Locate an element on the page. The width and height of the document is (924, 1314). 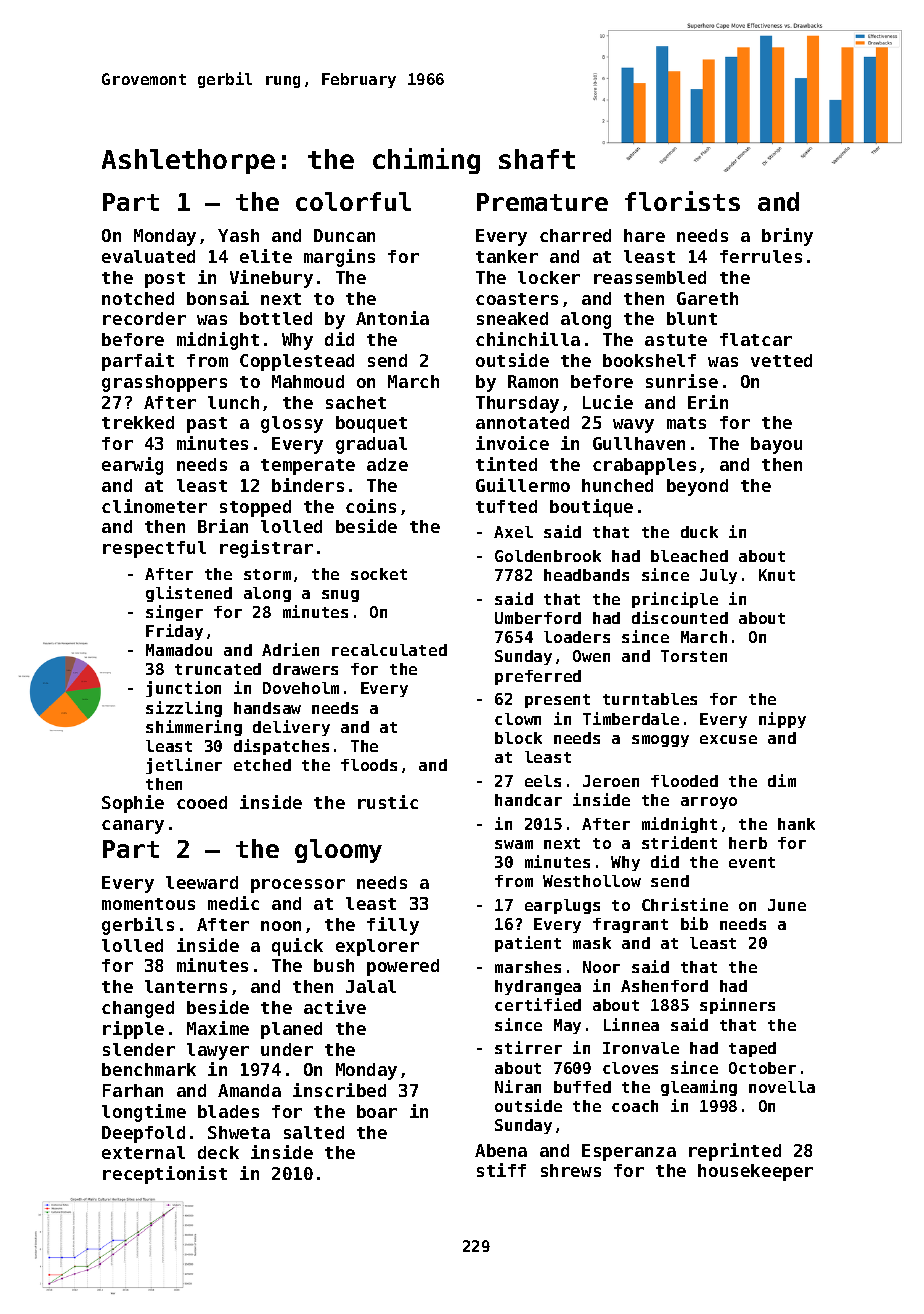
parfait is located at coordinates (138, 362).
